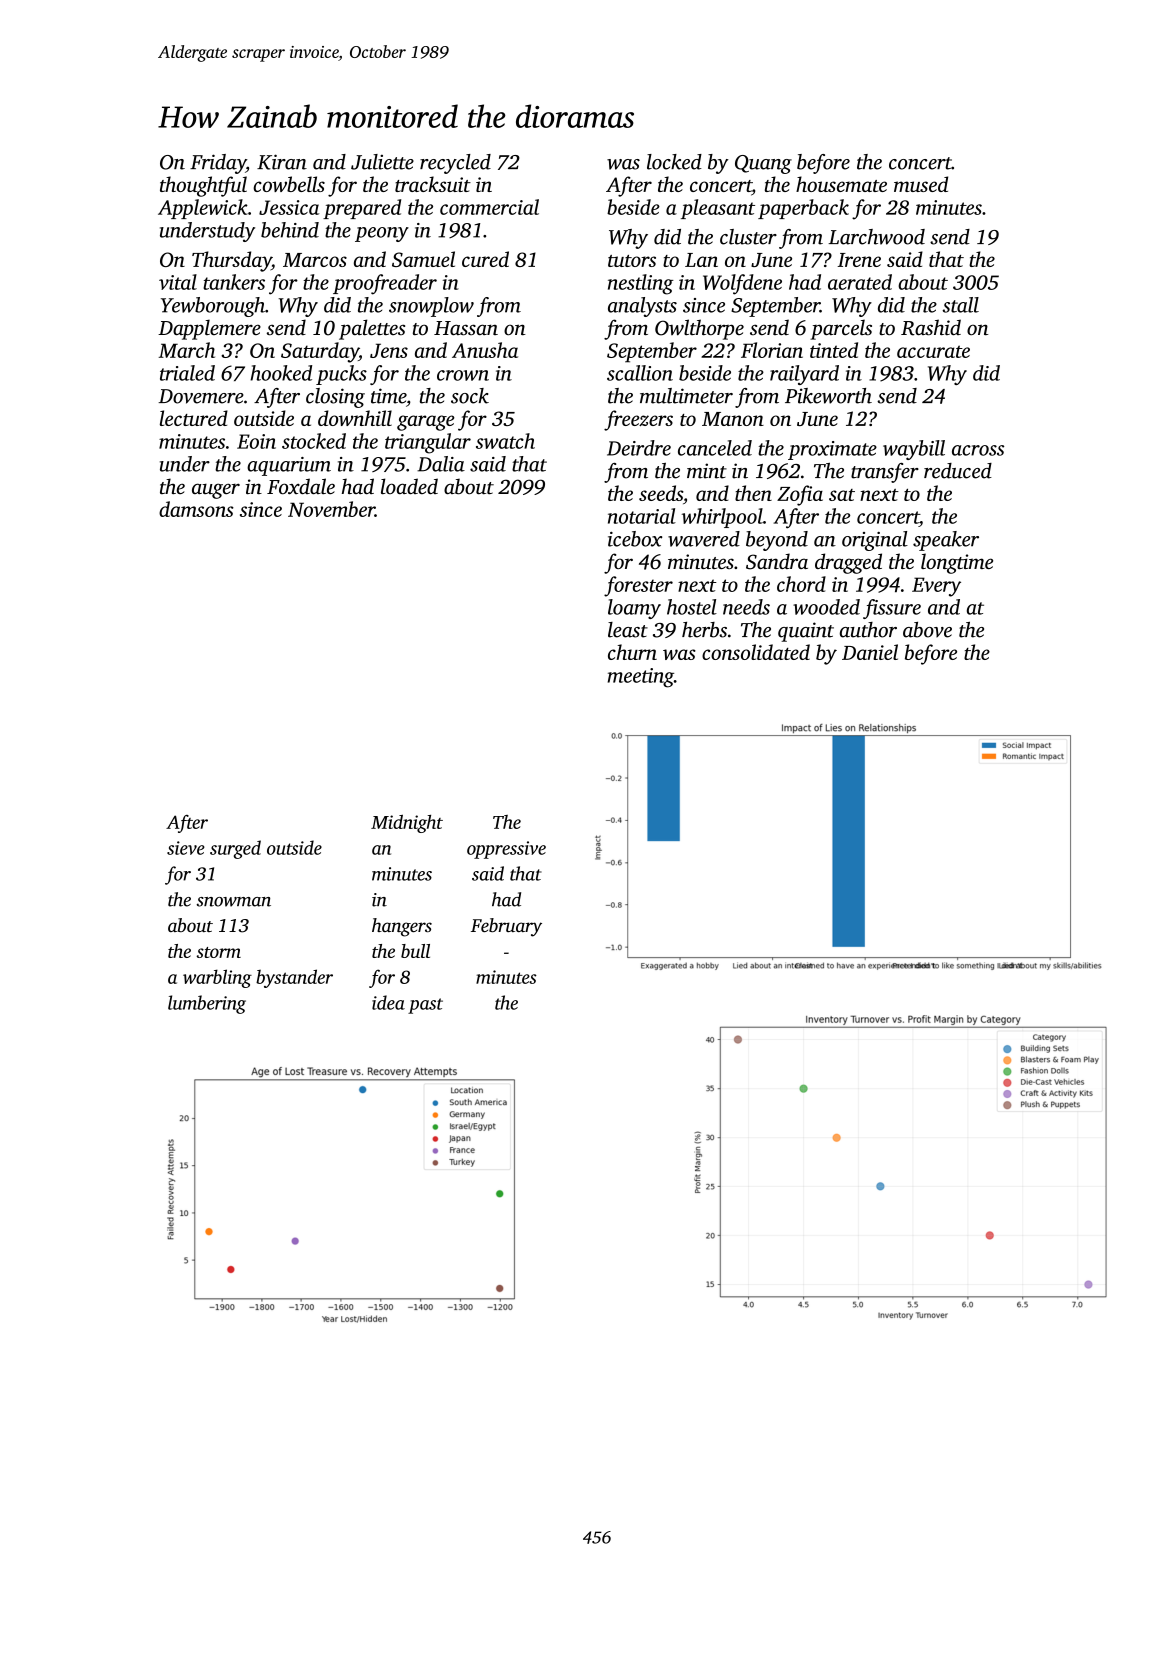  Describe the element at coordinates (196, 509) in the screenshot. I see `damsons` at that location.
